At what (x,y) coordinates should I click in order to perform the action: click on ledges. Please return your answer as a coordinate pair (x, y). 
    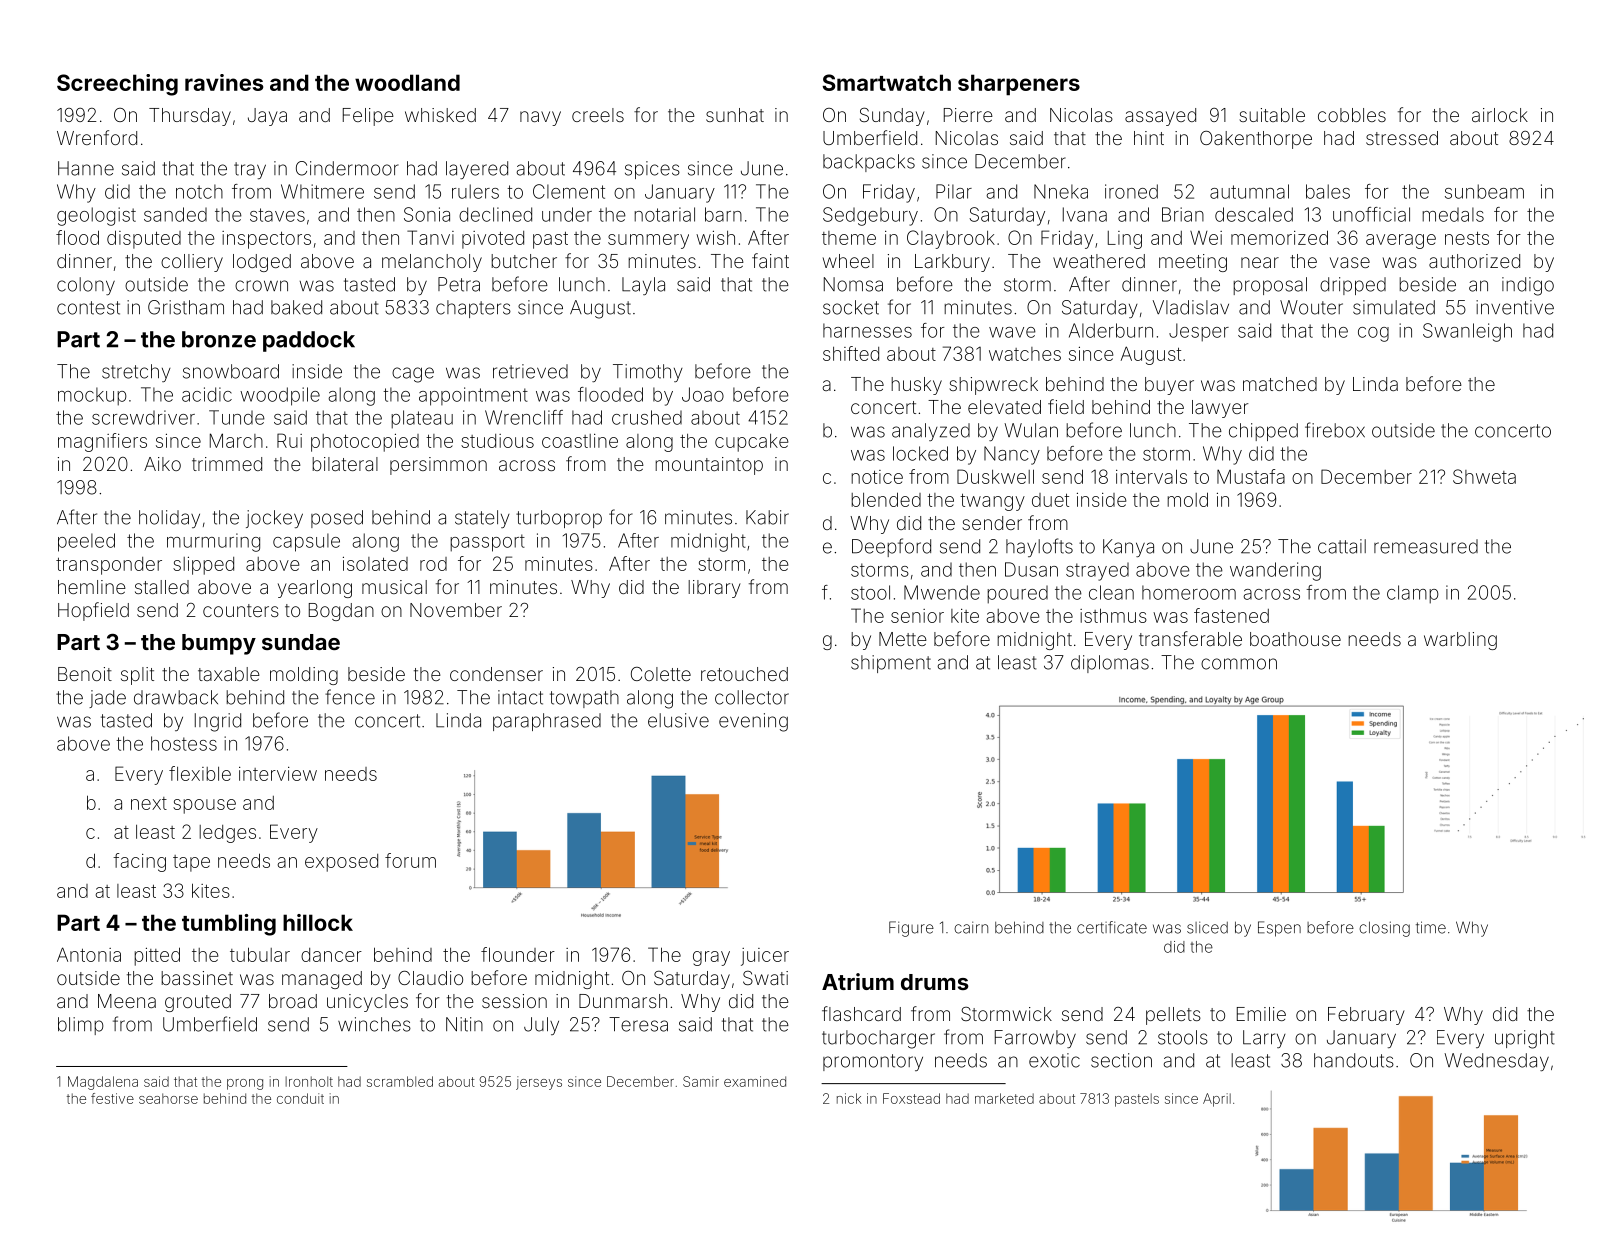
    Looking at the image, I should click on (227, 834).
